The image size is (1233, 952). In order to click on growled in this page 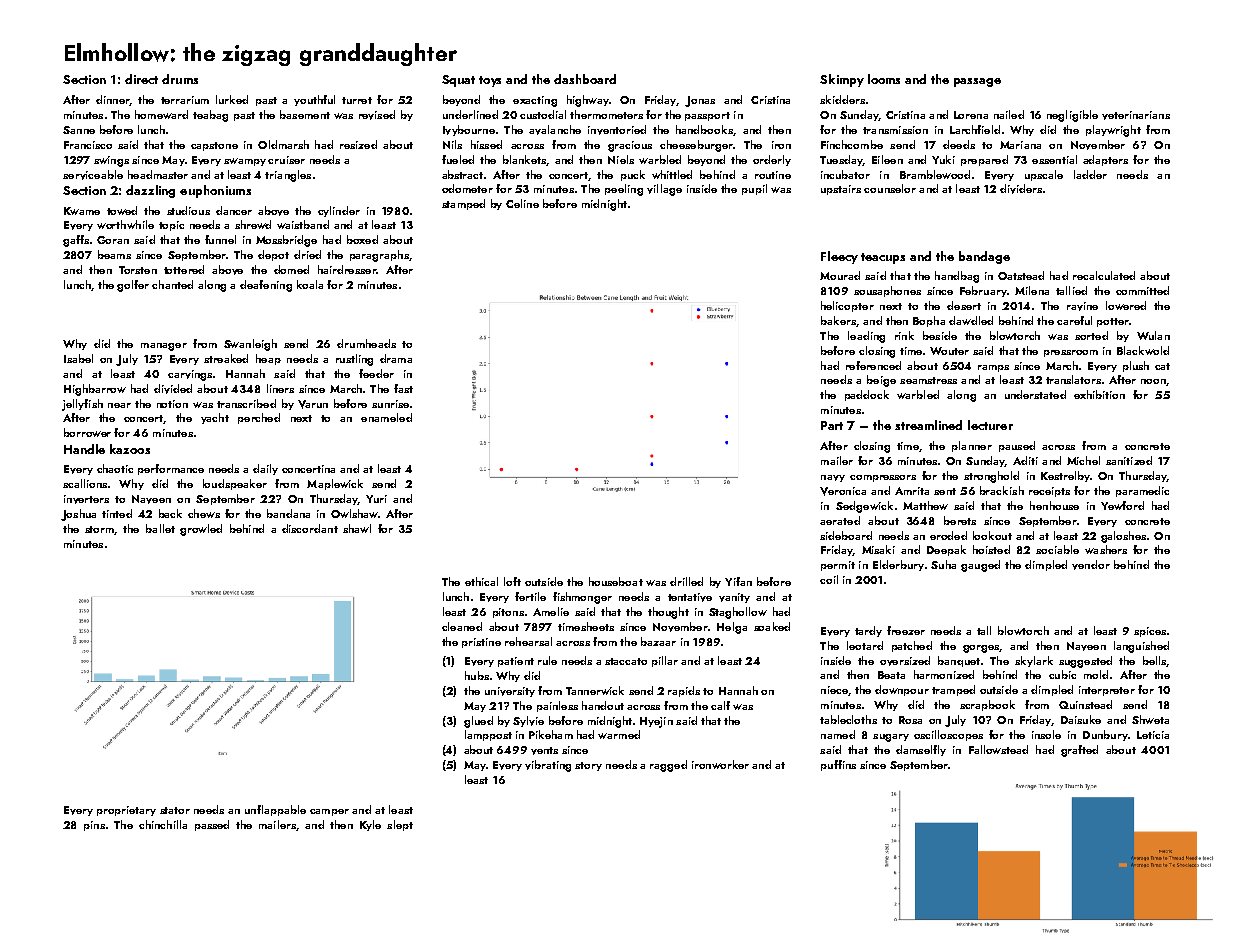, I will do `click(201, 530)`.
